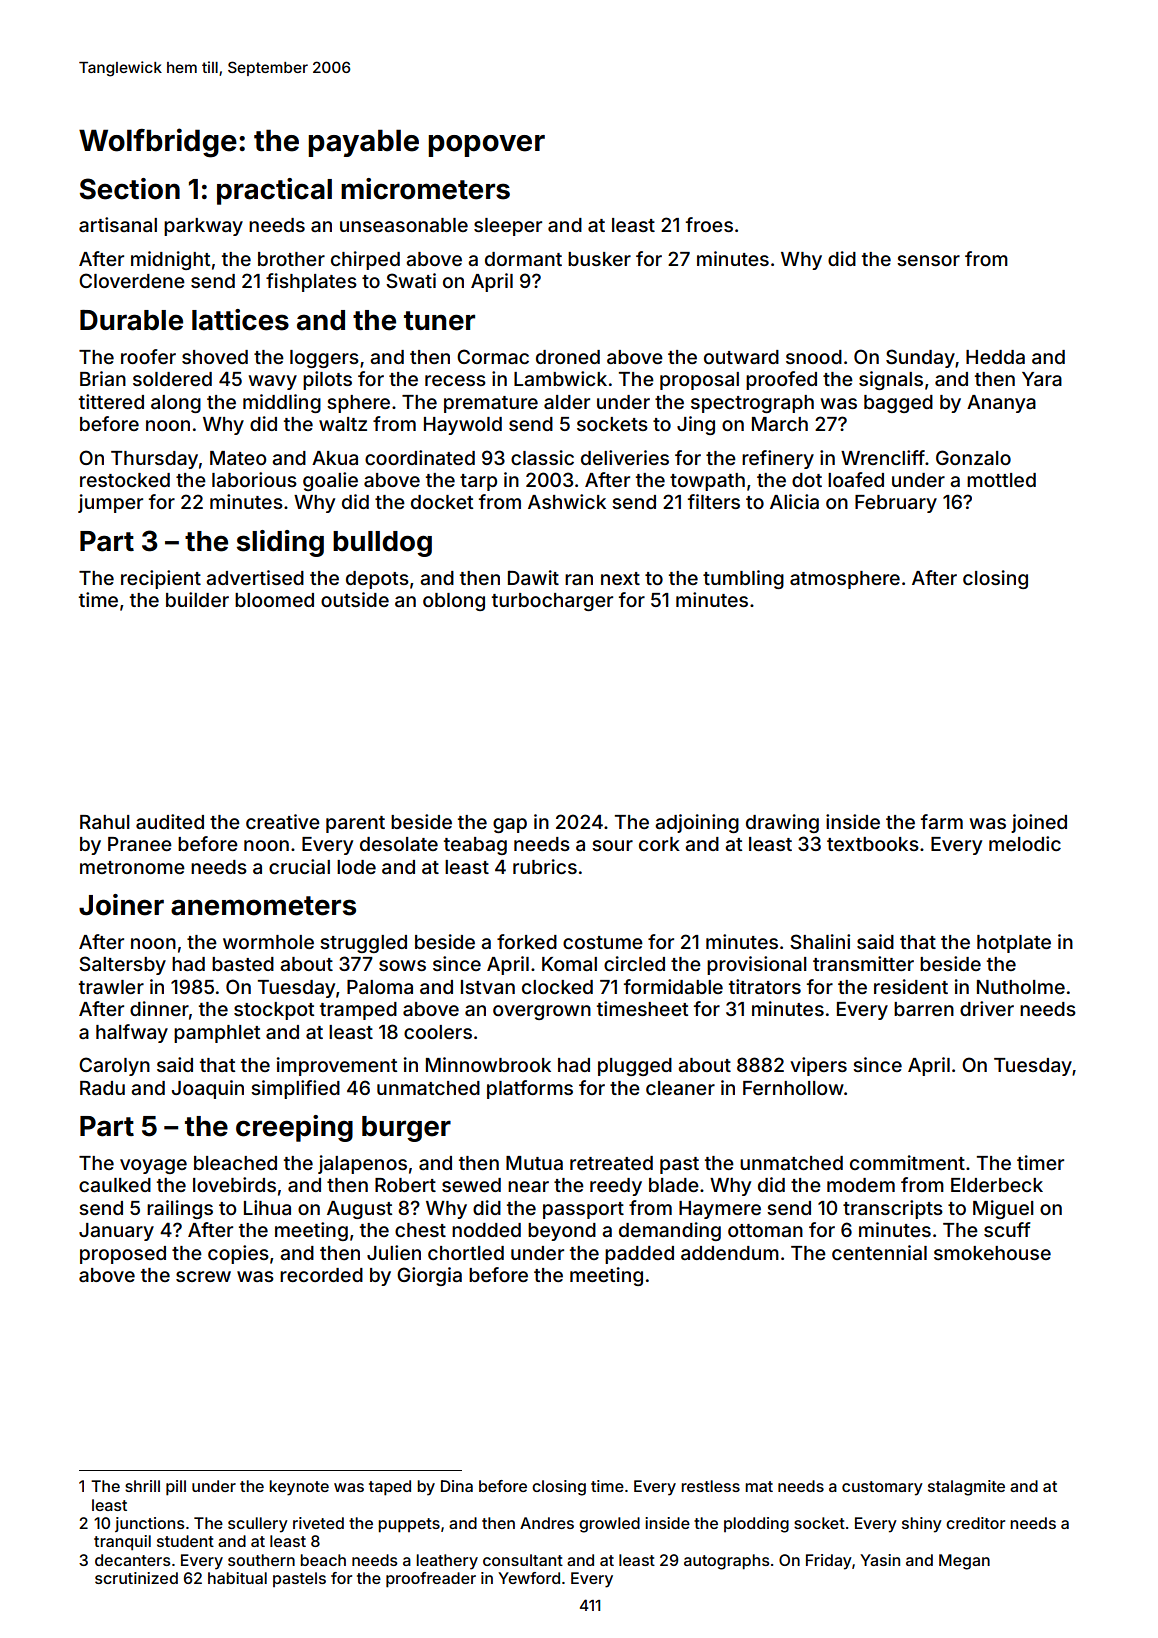 This document has height=1638, width=1158. What do you see at coordinates (337, 1066) in the document?
I see `improvement` at bounding box center [337, 1066].
